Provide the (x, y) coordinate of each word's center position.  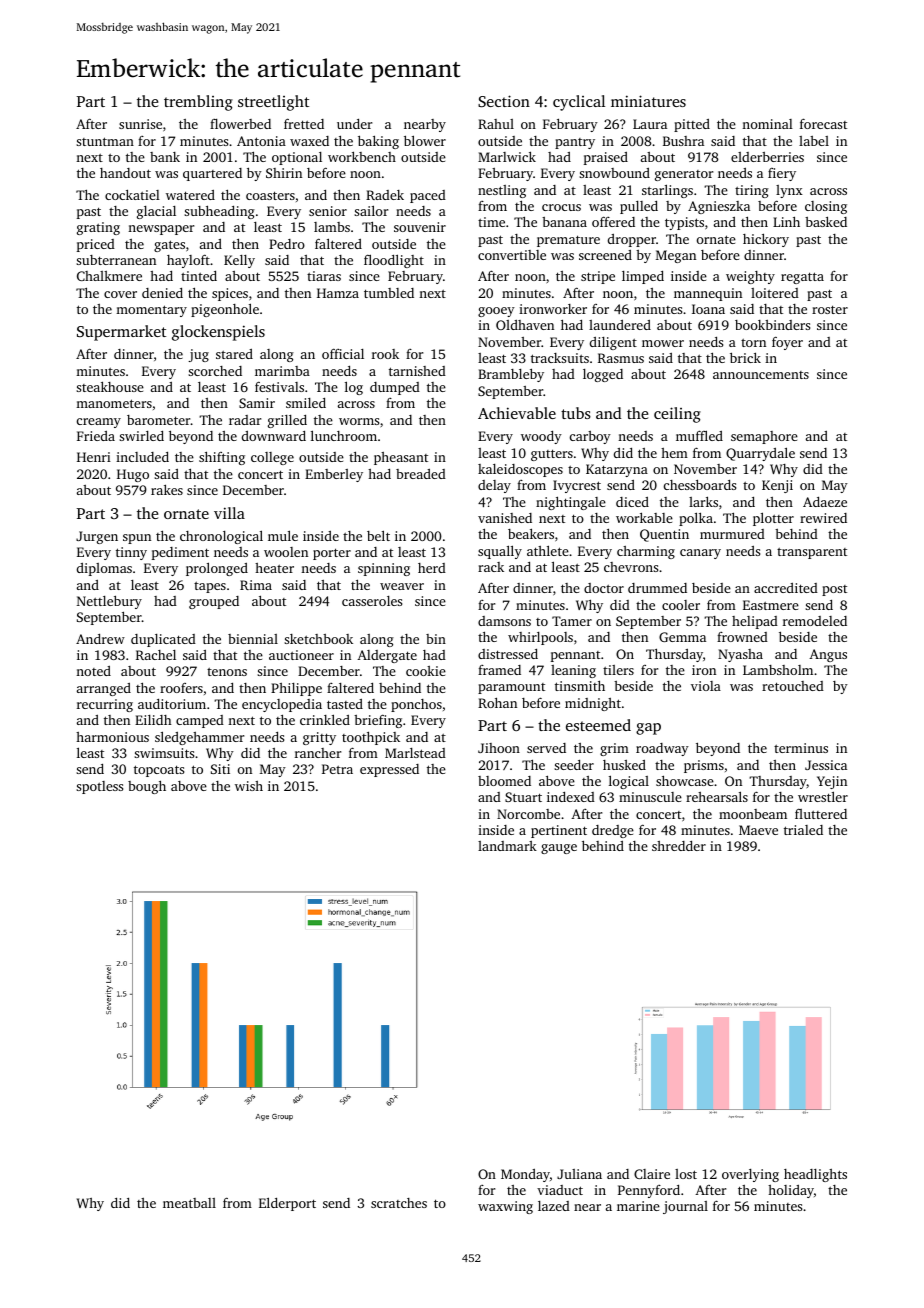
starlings (667, 191)
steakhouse (110, 386)
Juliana (579, 1174)
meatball (189, 1203)
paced (428, 196)
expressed (389, 770)
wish (249, 786)
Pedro (287, 244)
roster (830, 309)
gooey (496, 312)
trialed (803, 830)
